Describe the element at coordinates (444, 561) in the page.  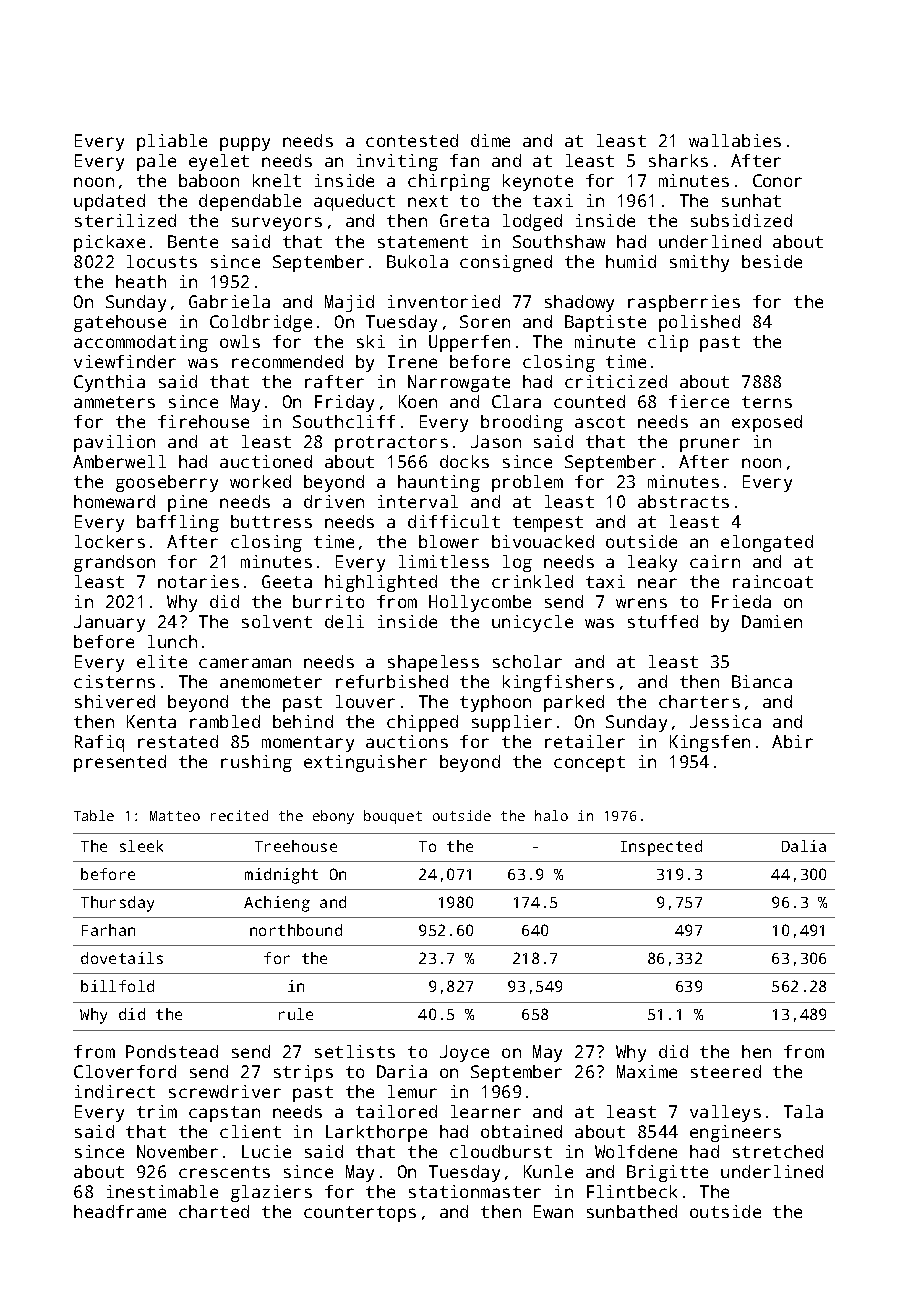
I see `limitless` at that location.
